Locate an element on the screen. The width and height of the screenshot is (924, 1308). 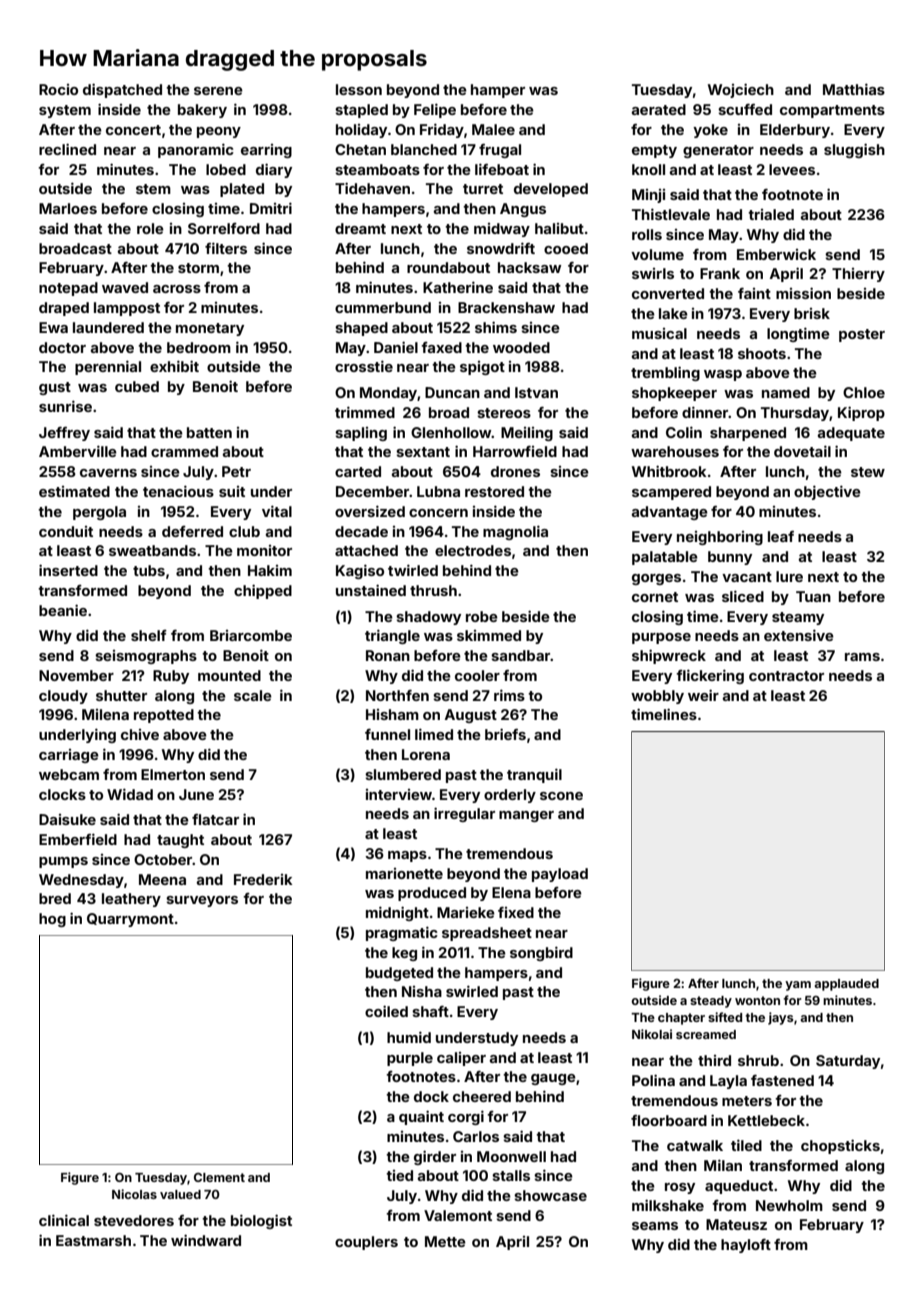
biologist is located at coordinates (261, 1221).
